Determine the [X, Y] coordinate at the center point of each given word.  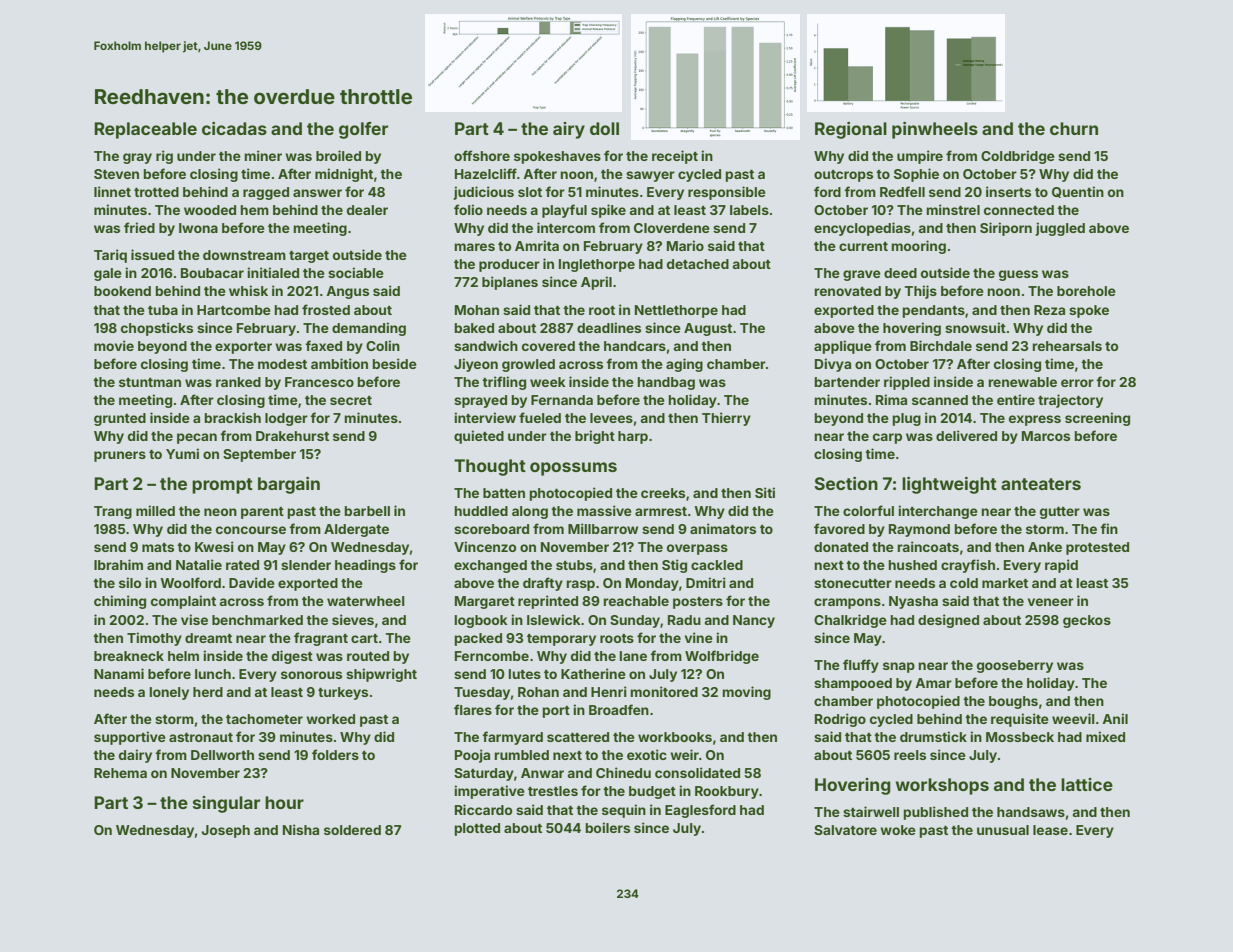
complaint [183, 602]
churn [1074, 128]
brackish [233, 417]
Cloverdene [672, 228]
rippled [907, 383]
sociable [356, 272]
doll [604, 128]
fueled [540, 417]
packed [478, 639]
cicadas [234, 128]
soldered [352, 830]
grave [862, 275]
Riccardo [483, 809]
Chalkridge [850, 621]
